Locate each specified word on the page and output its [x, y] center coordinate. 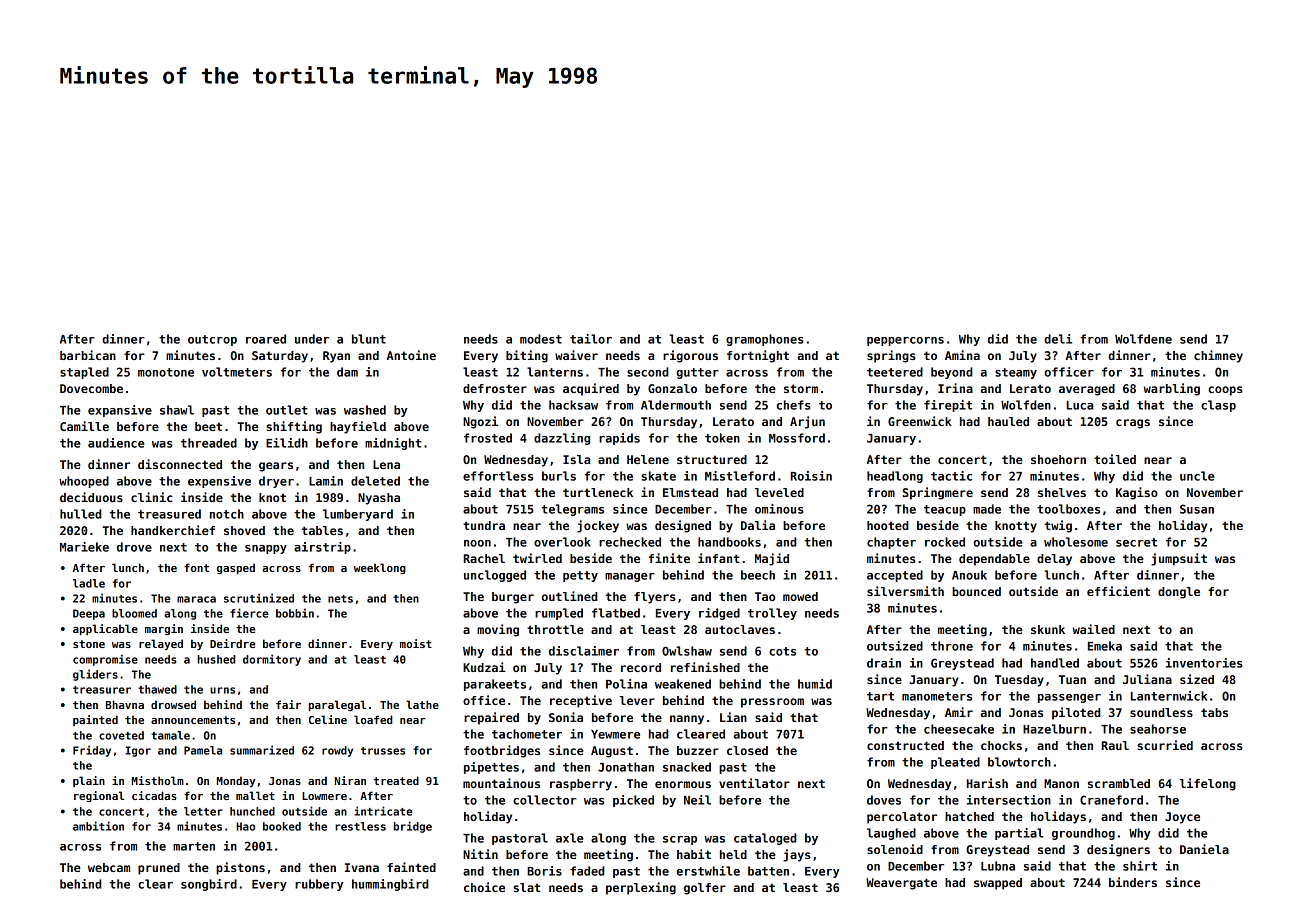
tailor [591, 339]
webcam [109, 867]
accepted [895, 576]
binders [1133, 882]
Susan [1197, 509]
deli [1058, 339]
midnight [393, 444]
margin [164, 629]
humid [815, 684]
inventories [1204, 663]
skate [658, 476]
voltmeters [237, 372]
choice [484, 887]
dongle [1179, 593]
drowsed [173, 704]
